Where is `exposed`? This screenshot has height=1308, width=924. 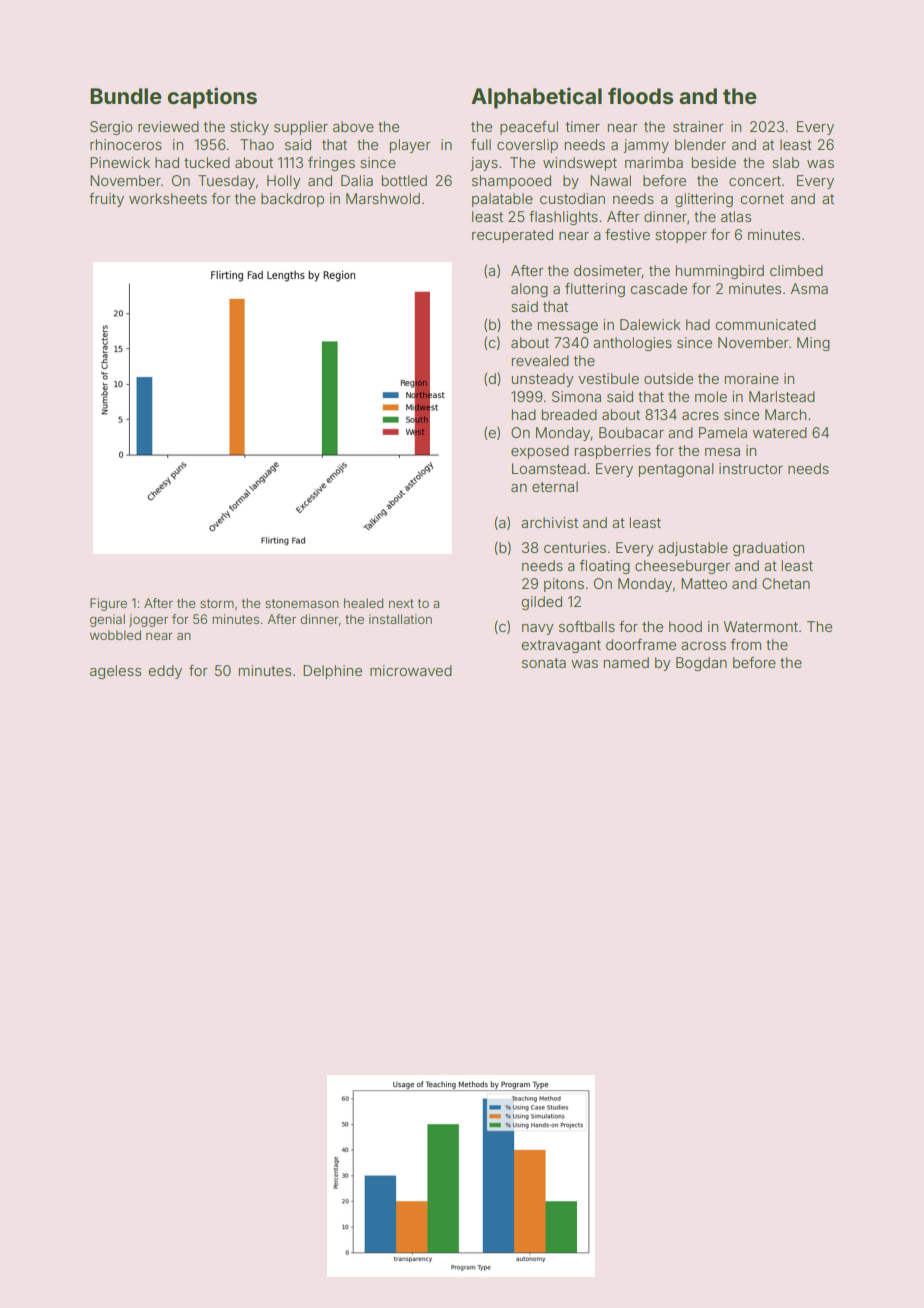
exposed is located at coordinates (540, 452).
